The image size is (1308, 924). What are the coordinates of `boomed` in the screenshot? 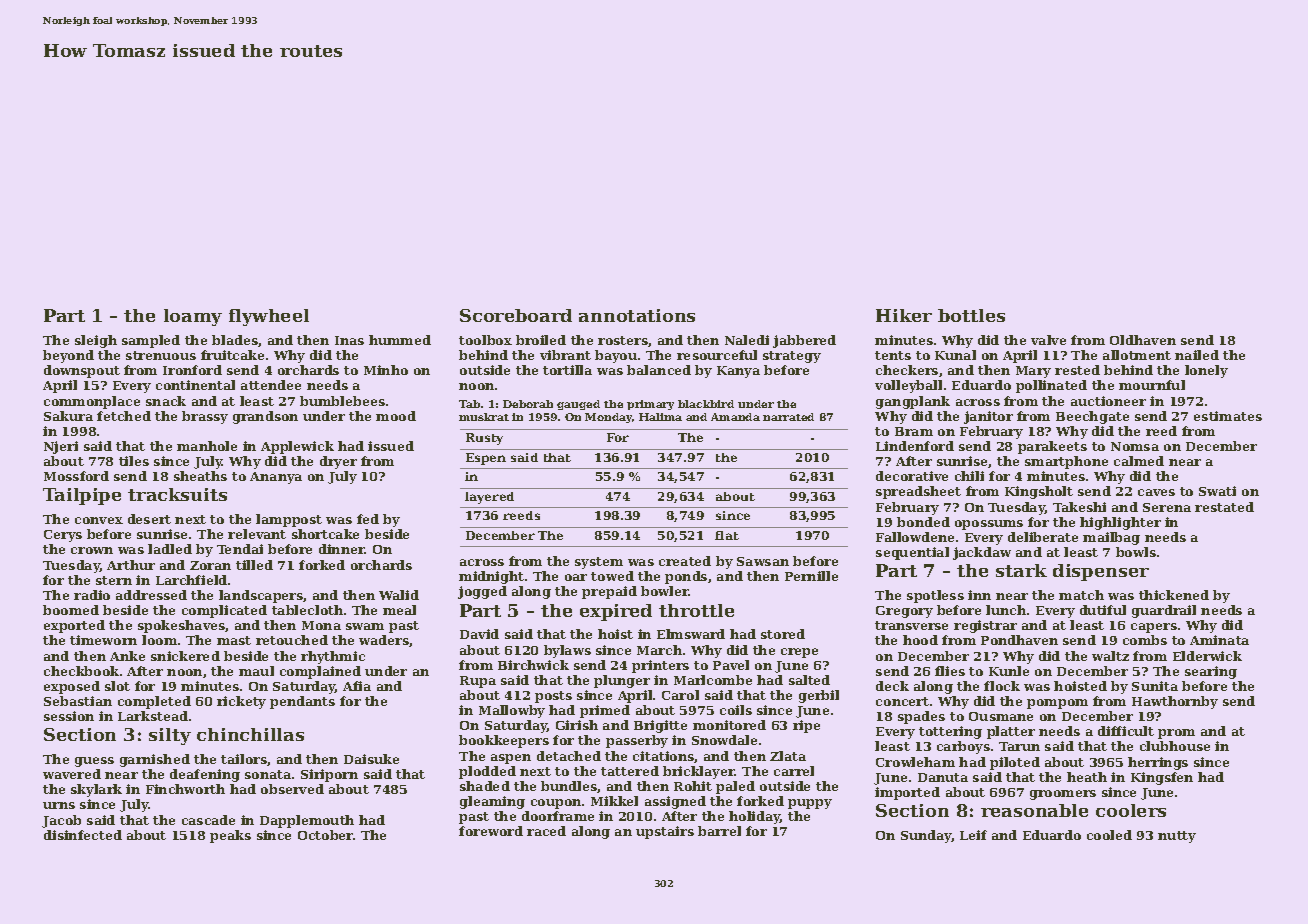 It's located at (71, 610).
